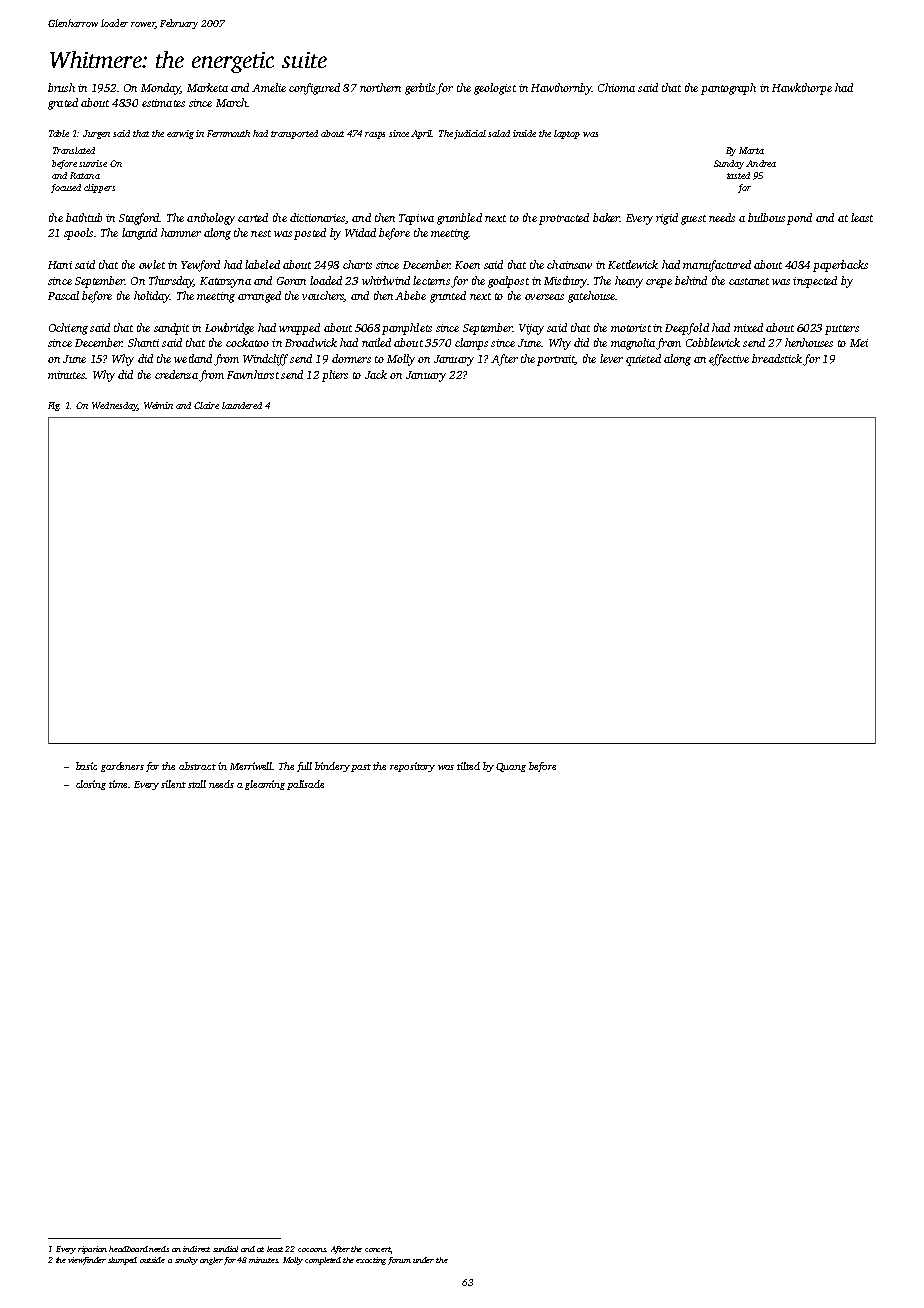 Image resolution: width=924 pixels, height=1308 pixels. Describe the element at coordinates (86, 766) in the page. I see `basic` at that location.
